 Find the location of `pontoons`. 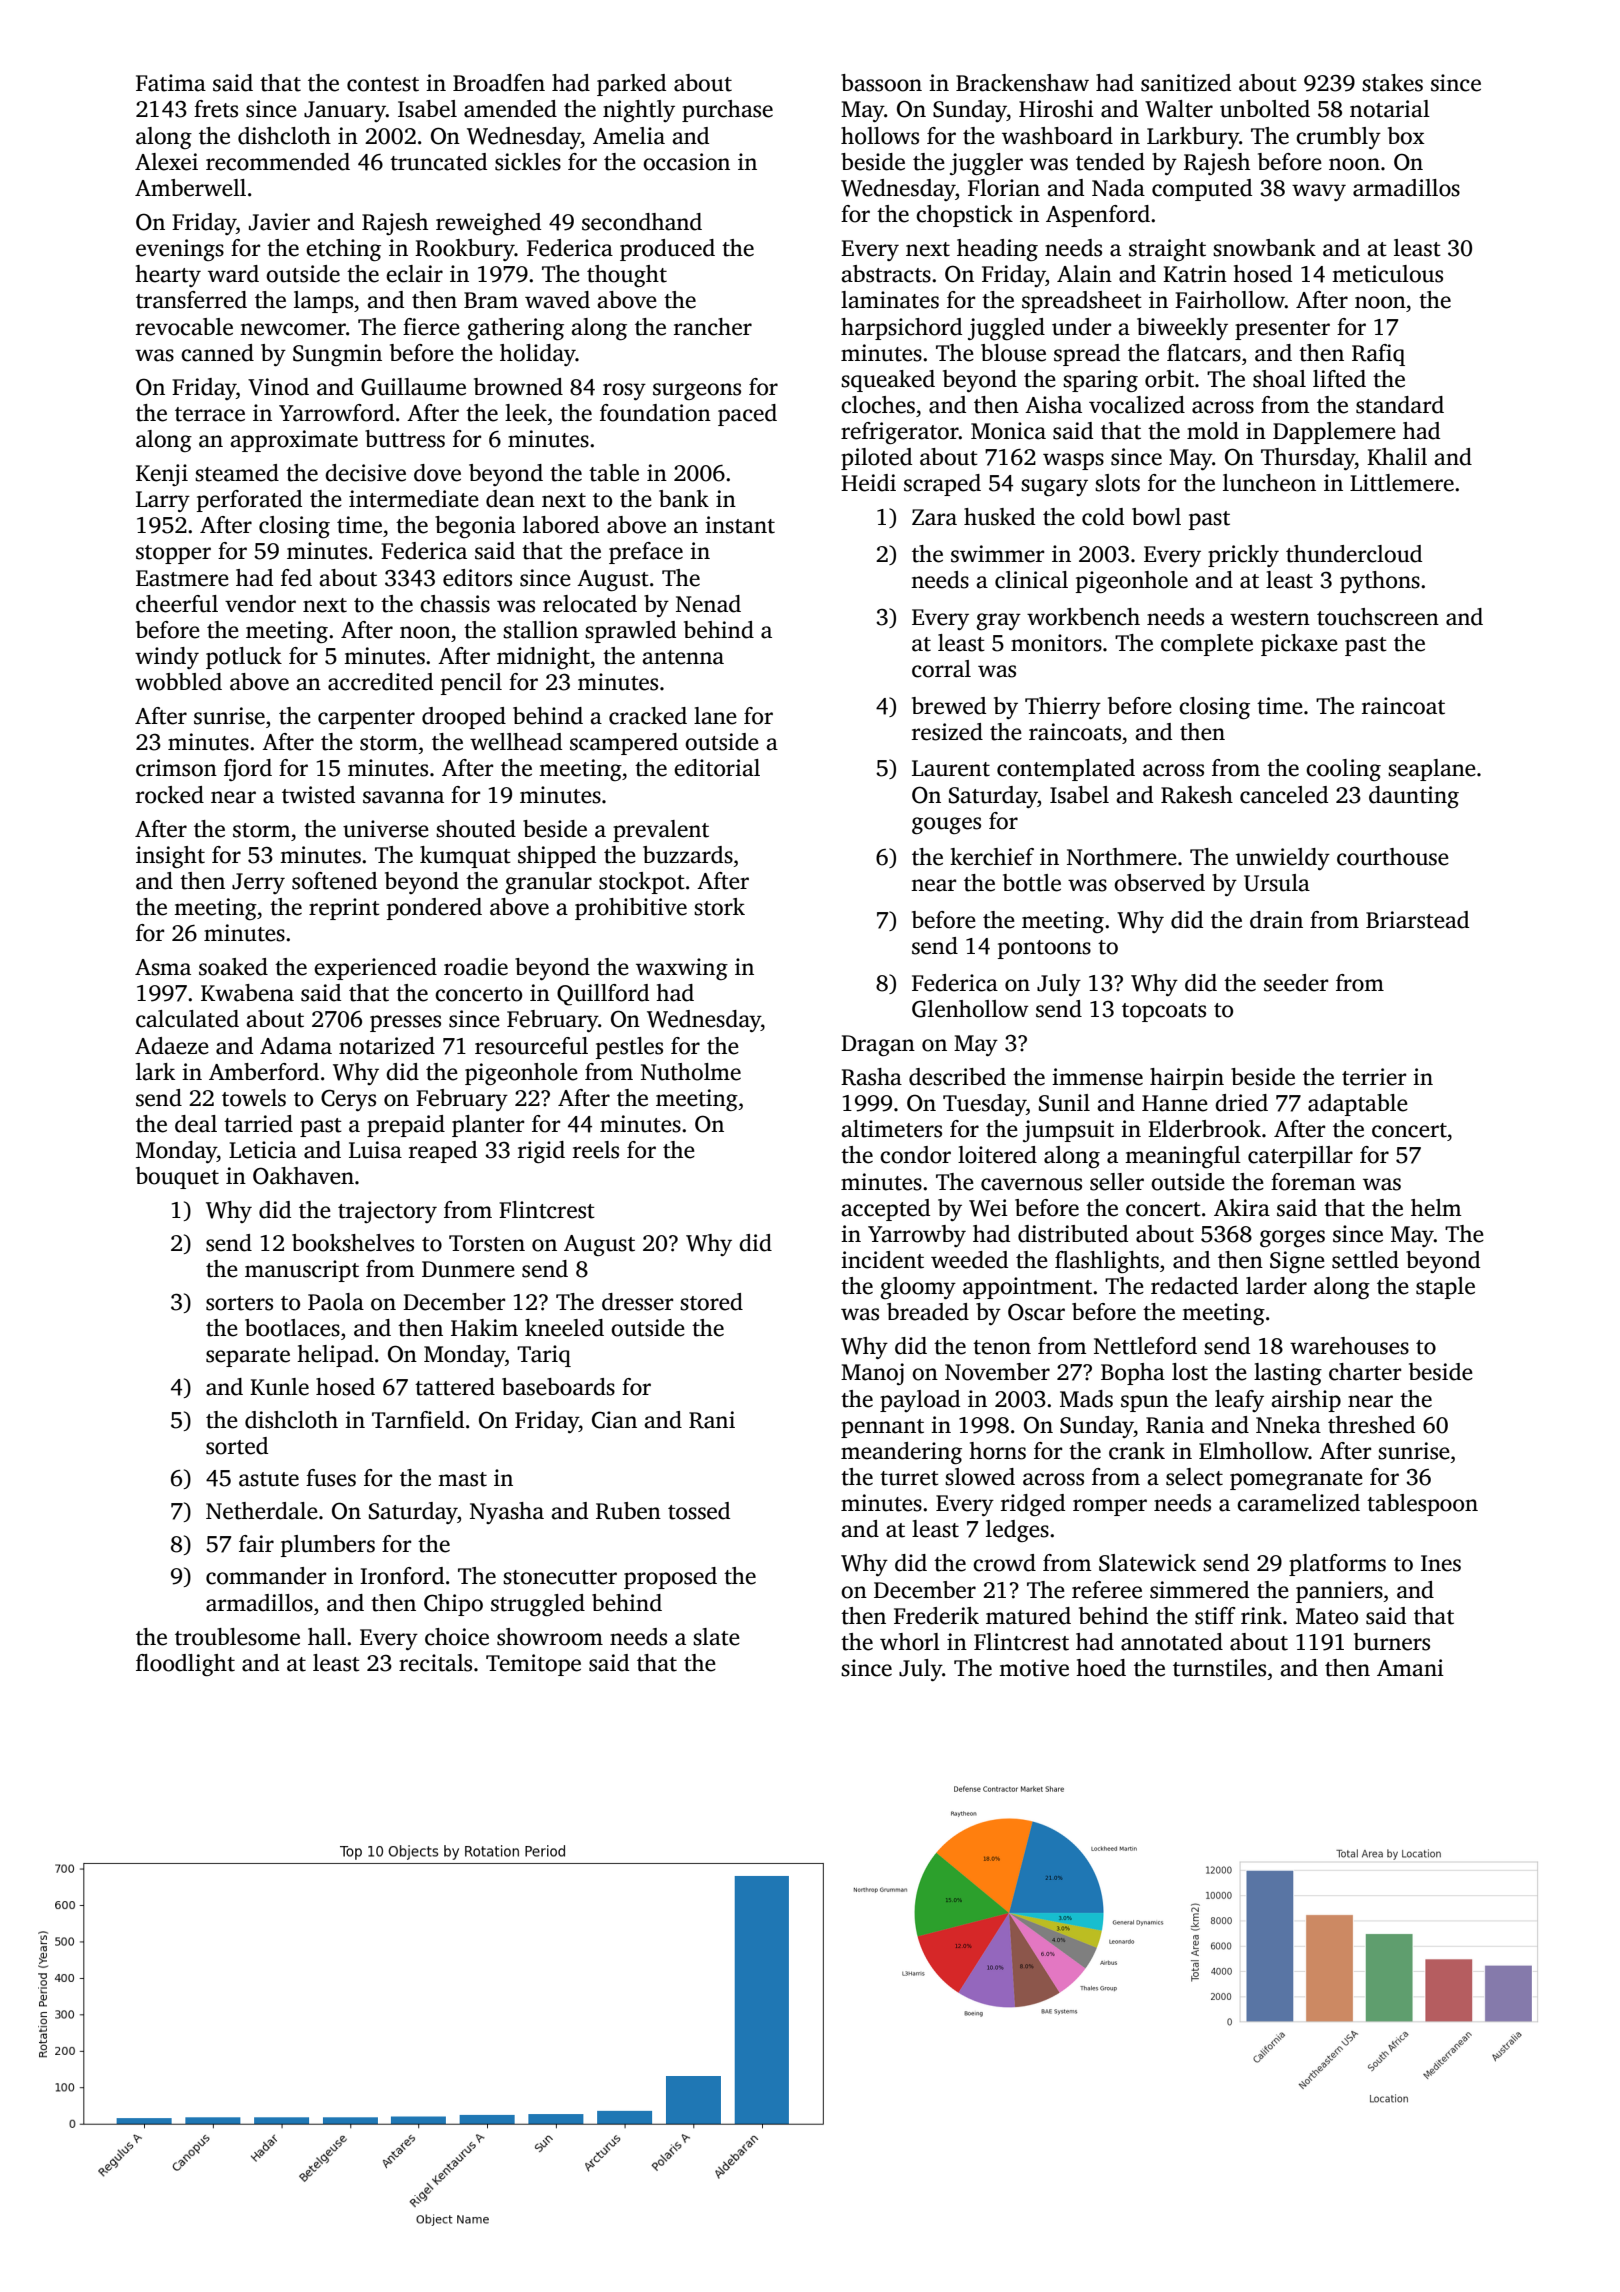

pontoons is located at coordinates (1044, 949).
